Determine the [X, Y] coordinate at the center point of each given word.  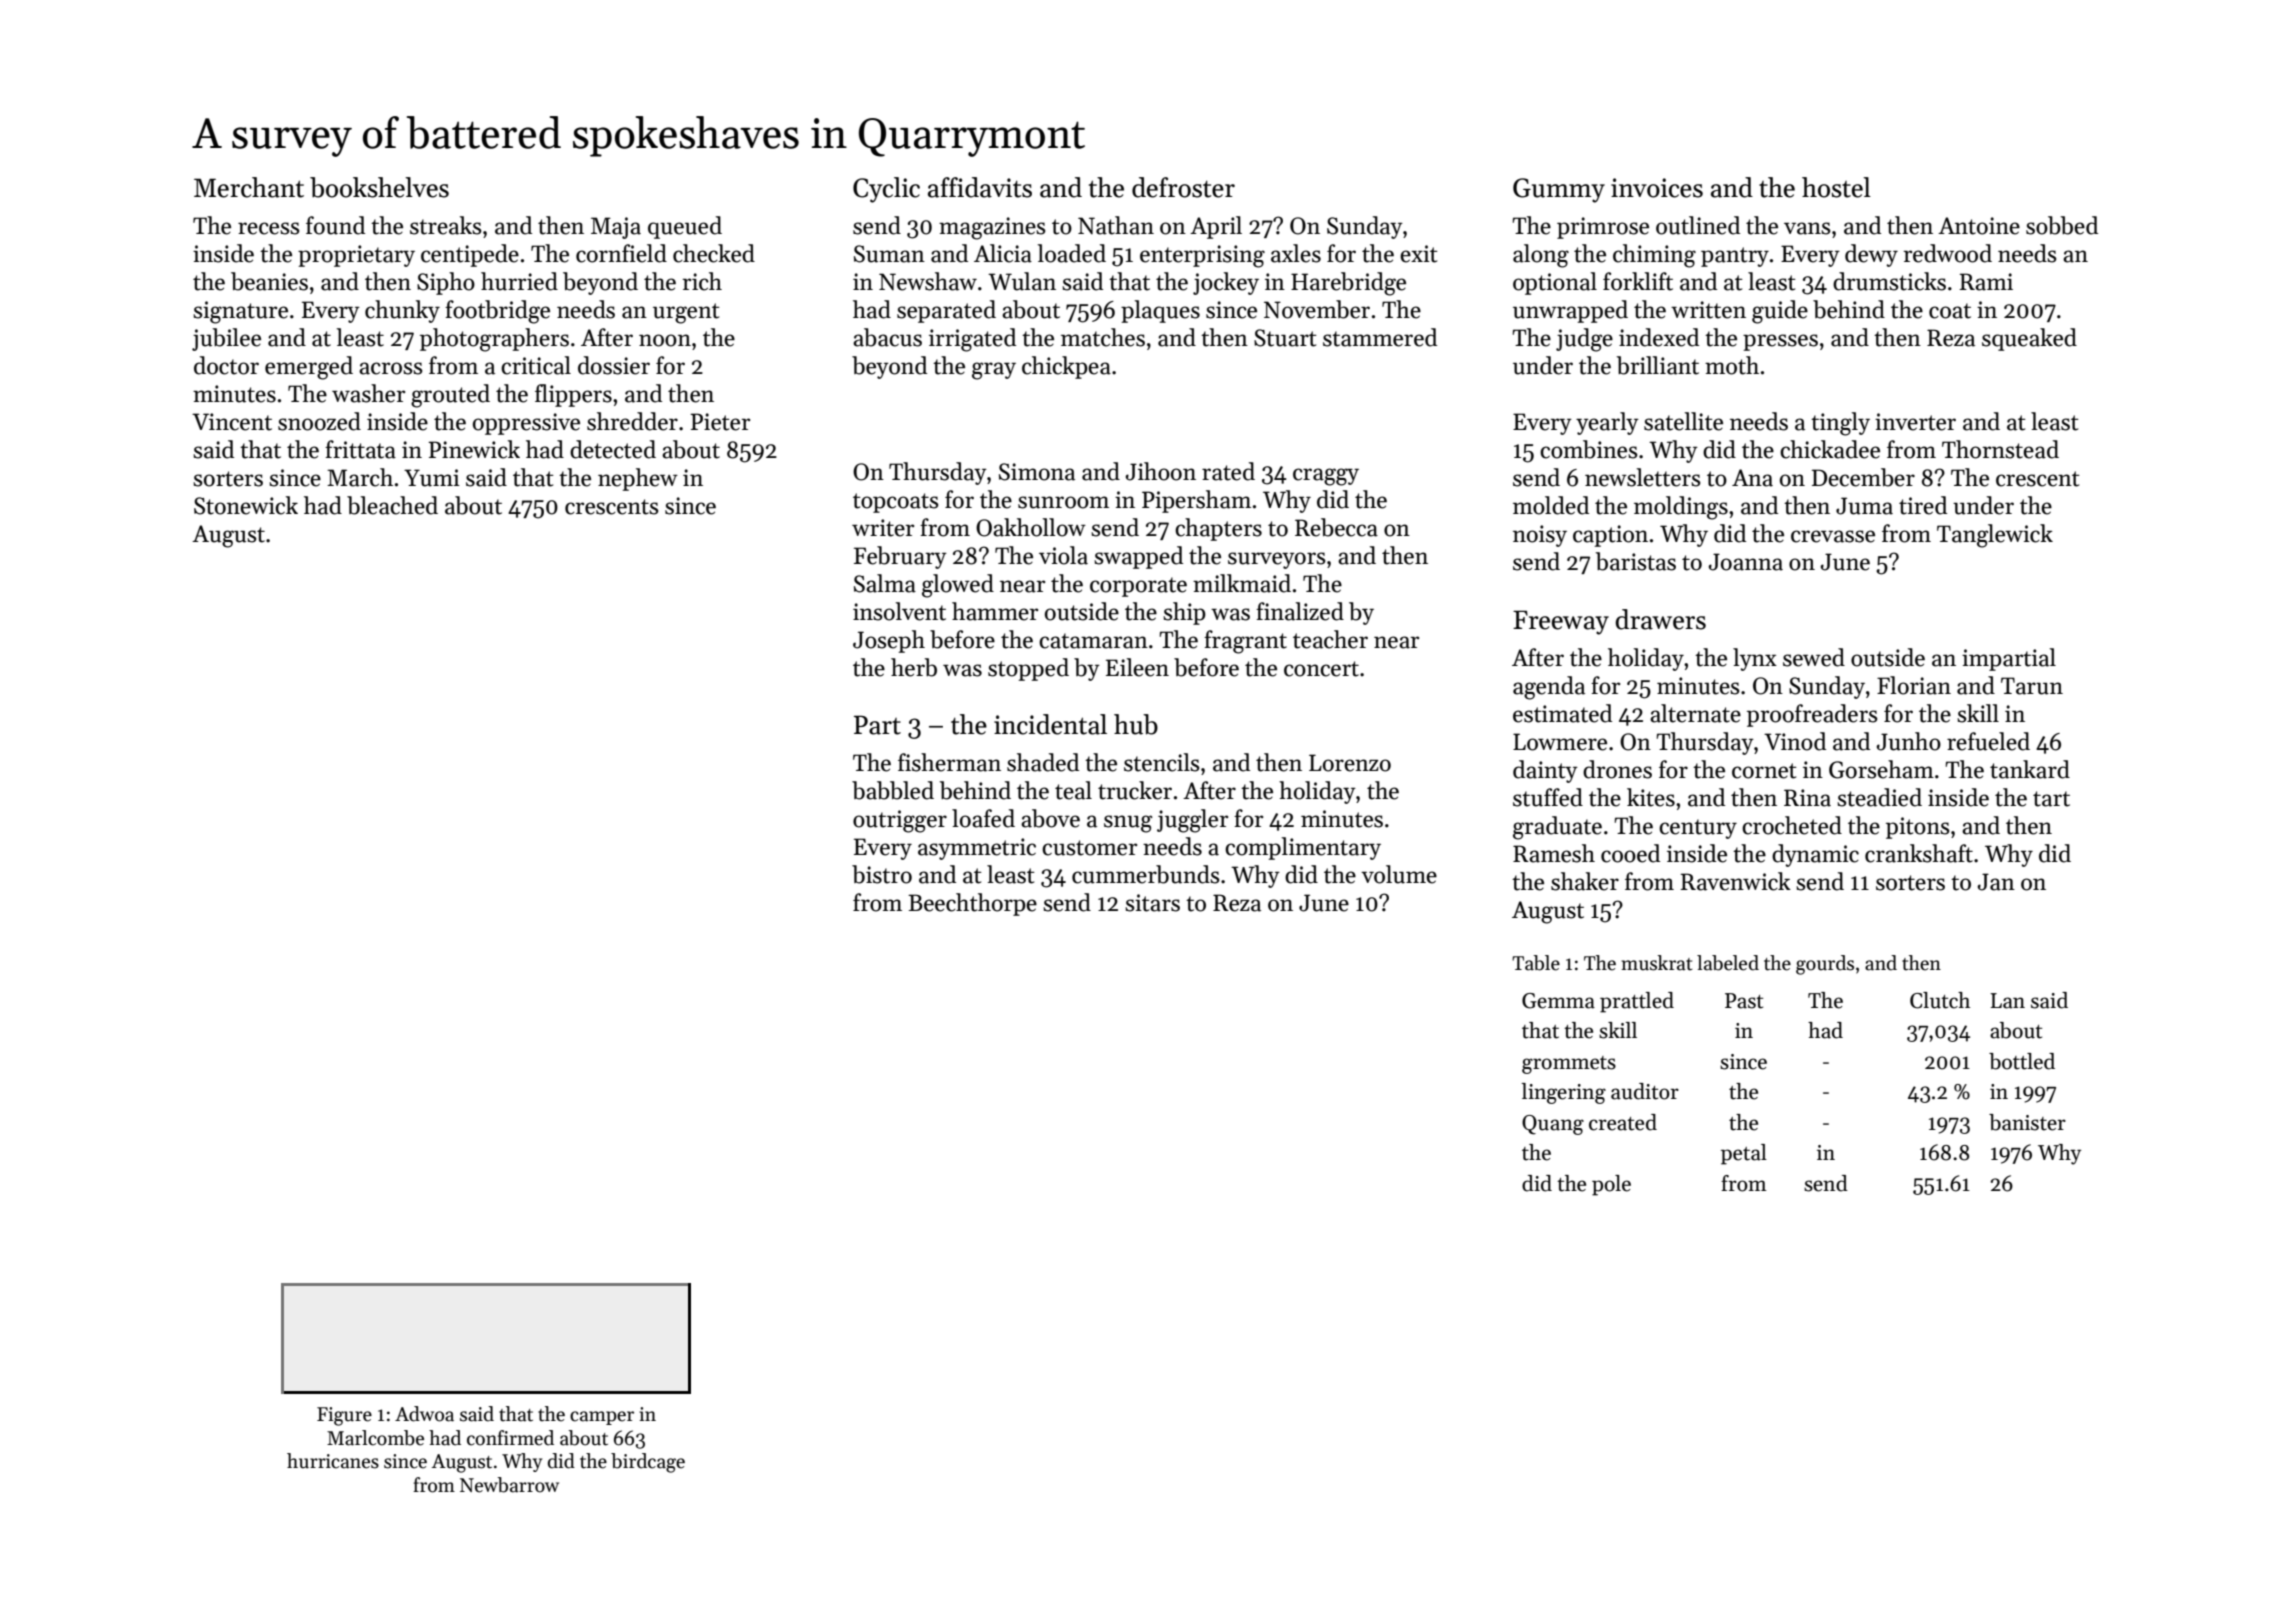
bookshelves [379, 187]
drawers [1661, 619]
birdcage [648, 1463]
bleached [392, 505]
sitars [1152, 903]
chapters [1218, 529]
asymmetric [977, 849]
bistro [882, 874]
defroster [1183, 187]
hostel [1836, 187]
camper [602, 1418]
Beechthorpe [972, 904]
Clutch [1940, 1000]
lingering [1563, 1093]
